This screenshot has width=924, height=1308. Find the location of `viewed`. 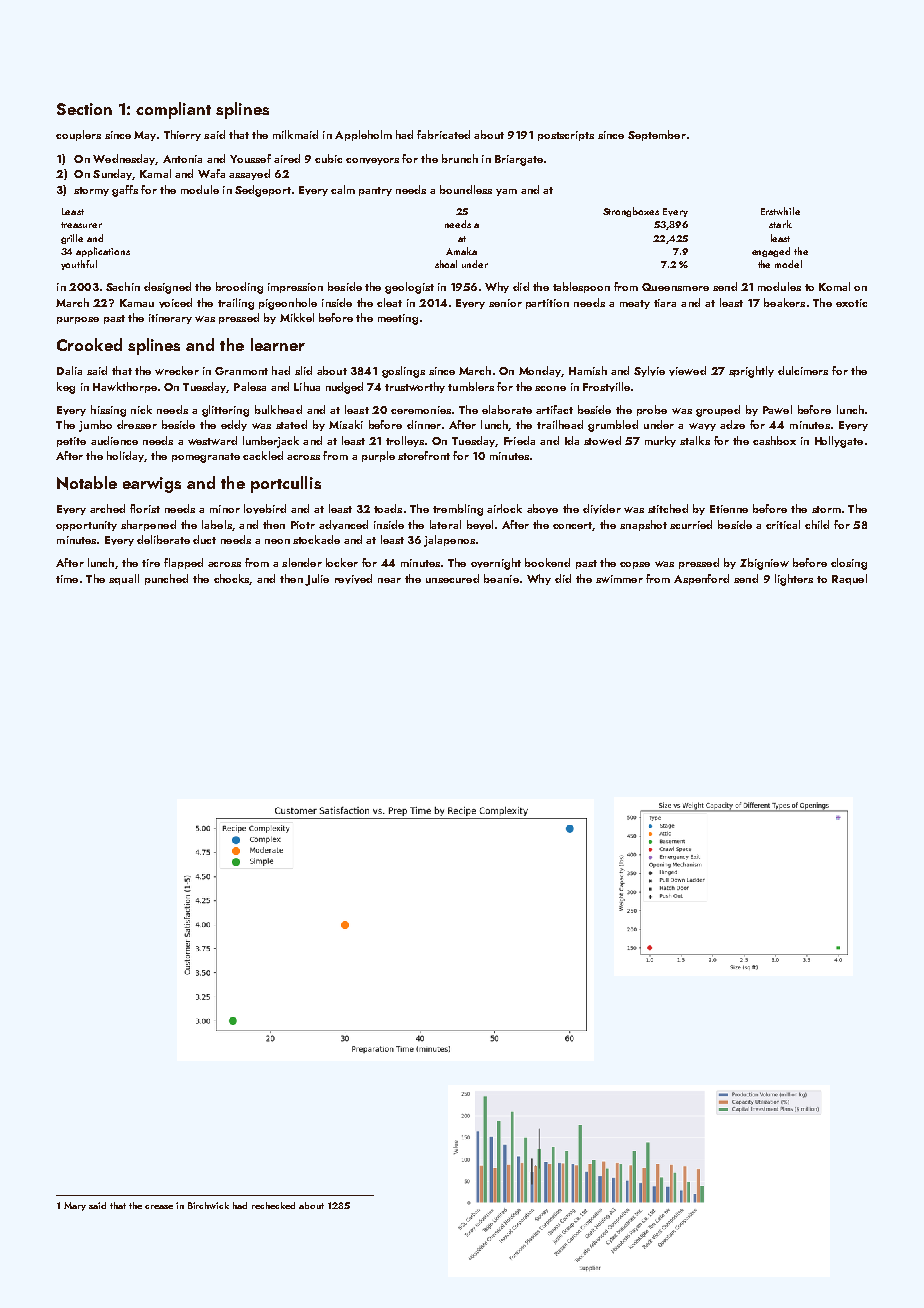

viewed is located at coordinates (687, 371).
